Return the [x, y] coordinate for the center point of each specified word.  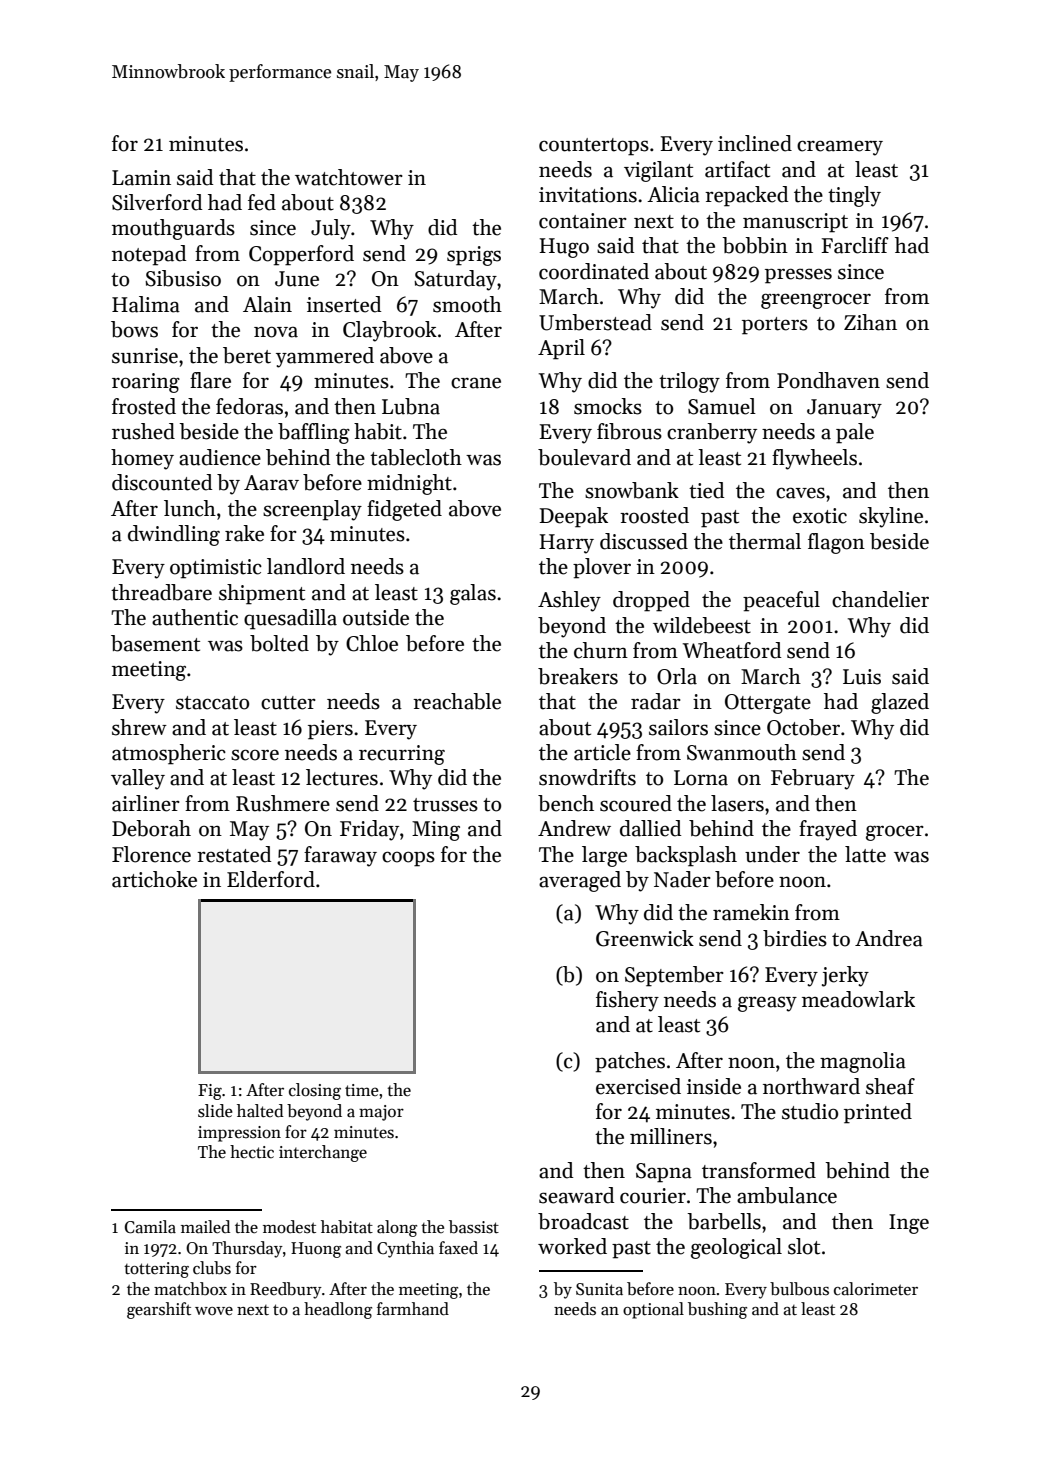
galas [473, 594]
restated [234, 854]
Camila [150, 1227]
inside [714, 1086]
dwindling [174, 535]
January [844, 409]
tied [706, 490]
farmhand [413, 1309]
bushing [717, 1310]
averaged [580, 881]
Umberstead [595, 322]
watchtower [349, 177]
